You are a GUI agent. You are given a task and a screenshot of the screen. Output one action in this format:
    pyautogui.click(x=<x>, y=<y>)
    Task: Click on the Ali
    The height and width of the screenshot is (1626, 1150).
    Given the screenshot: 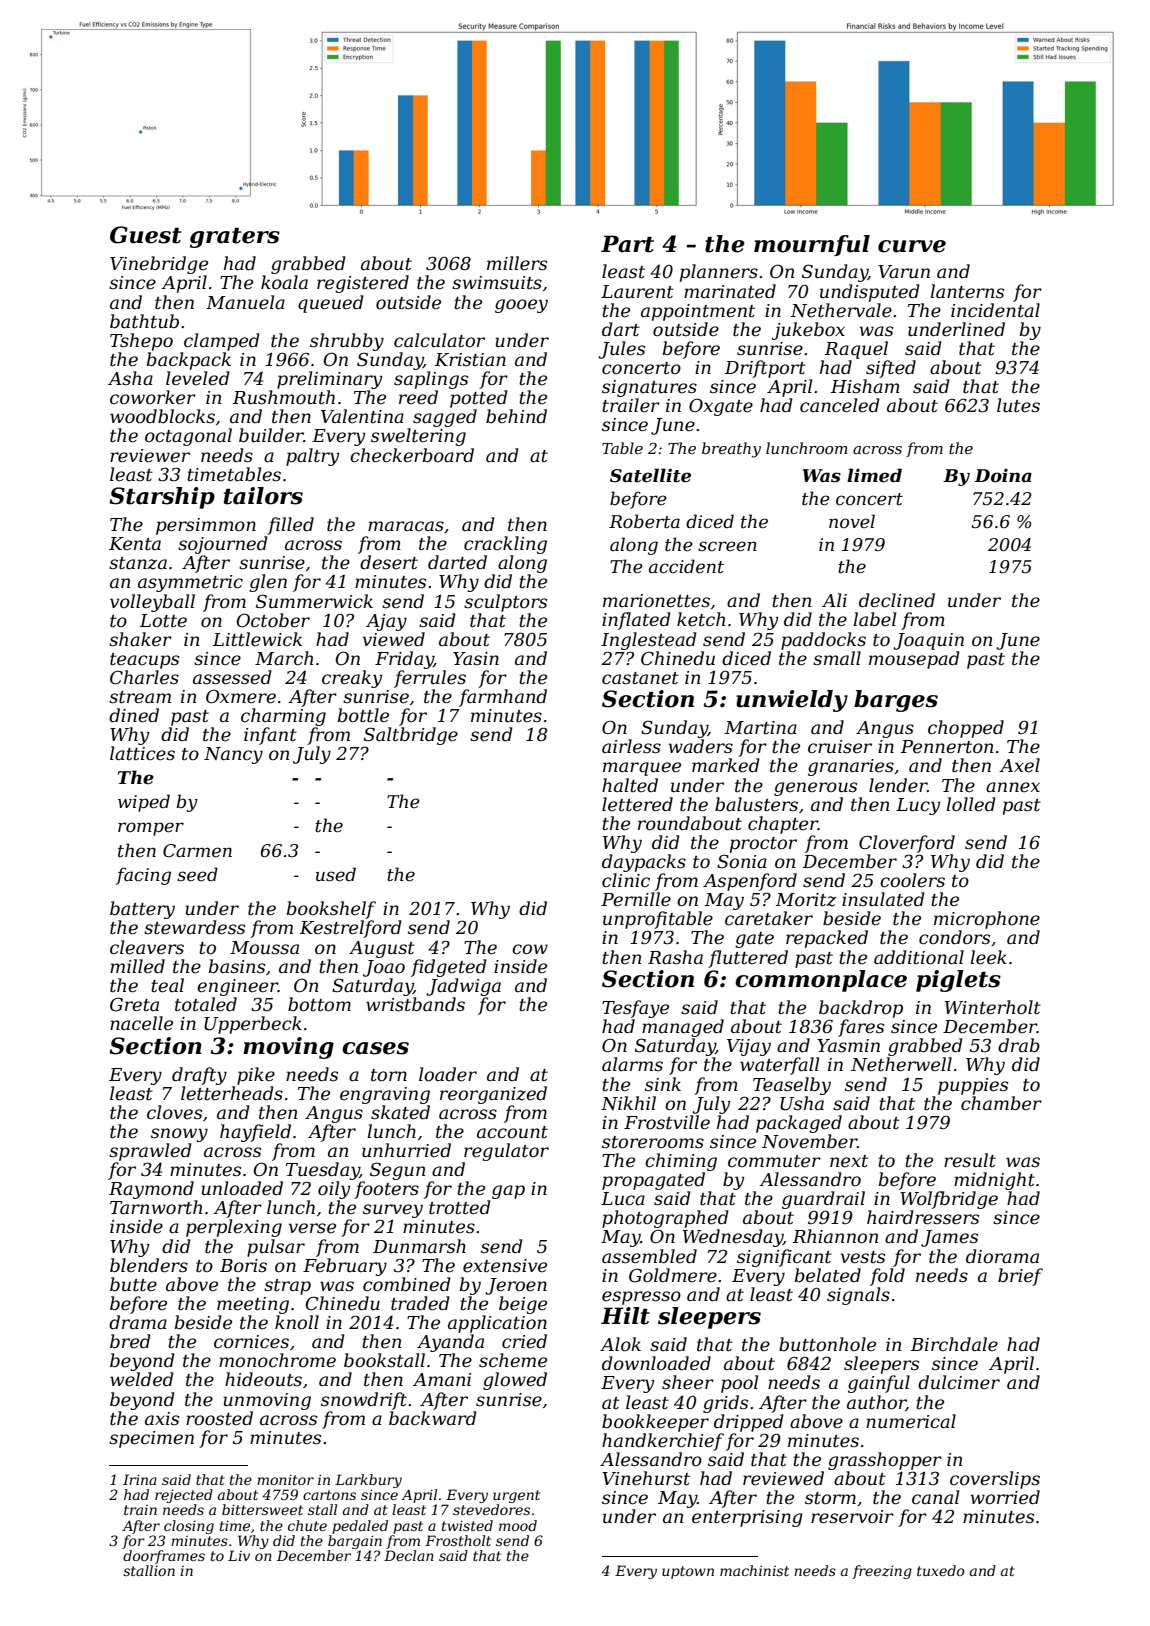 What is the action you would take?
    pyautogui.click(x=834, y=600)
